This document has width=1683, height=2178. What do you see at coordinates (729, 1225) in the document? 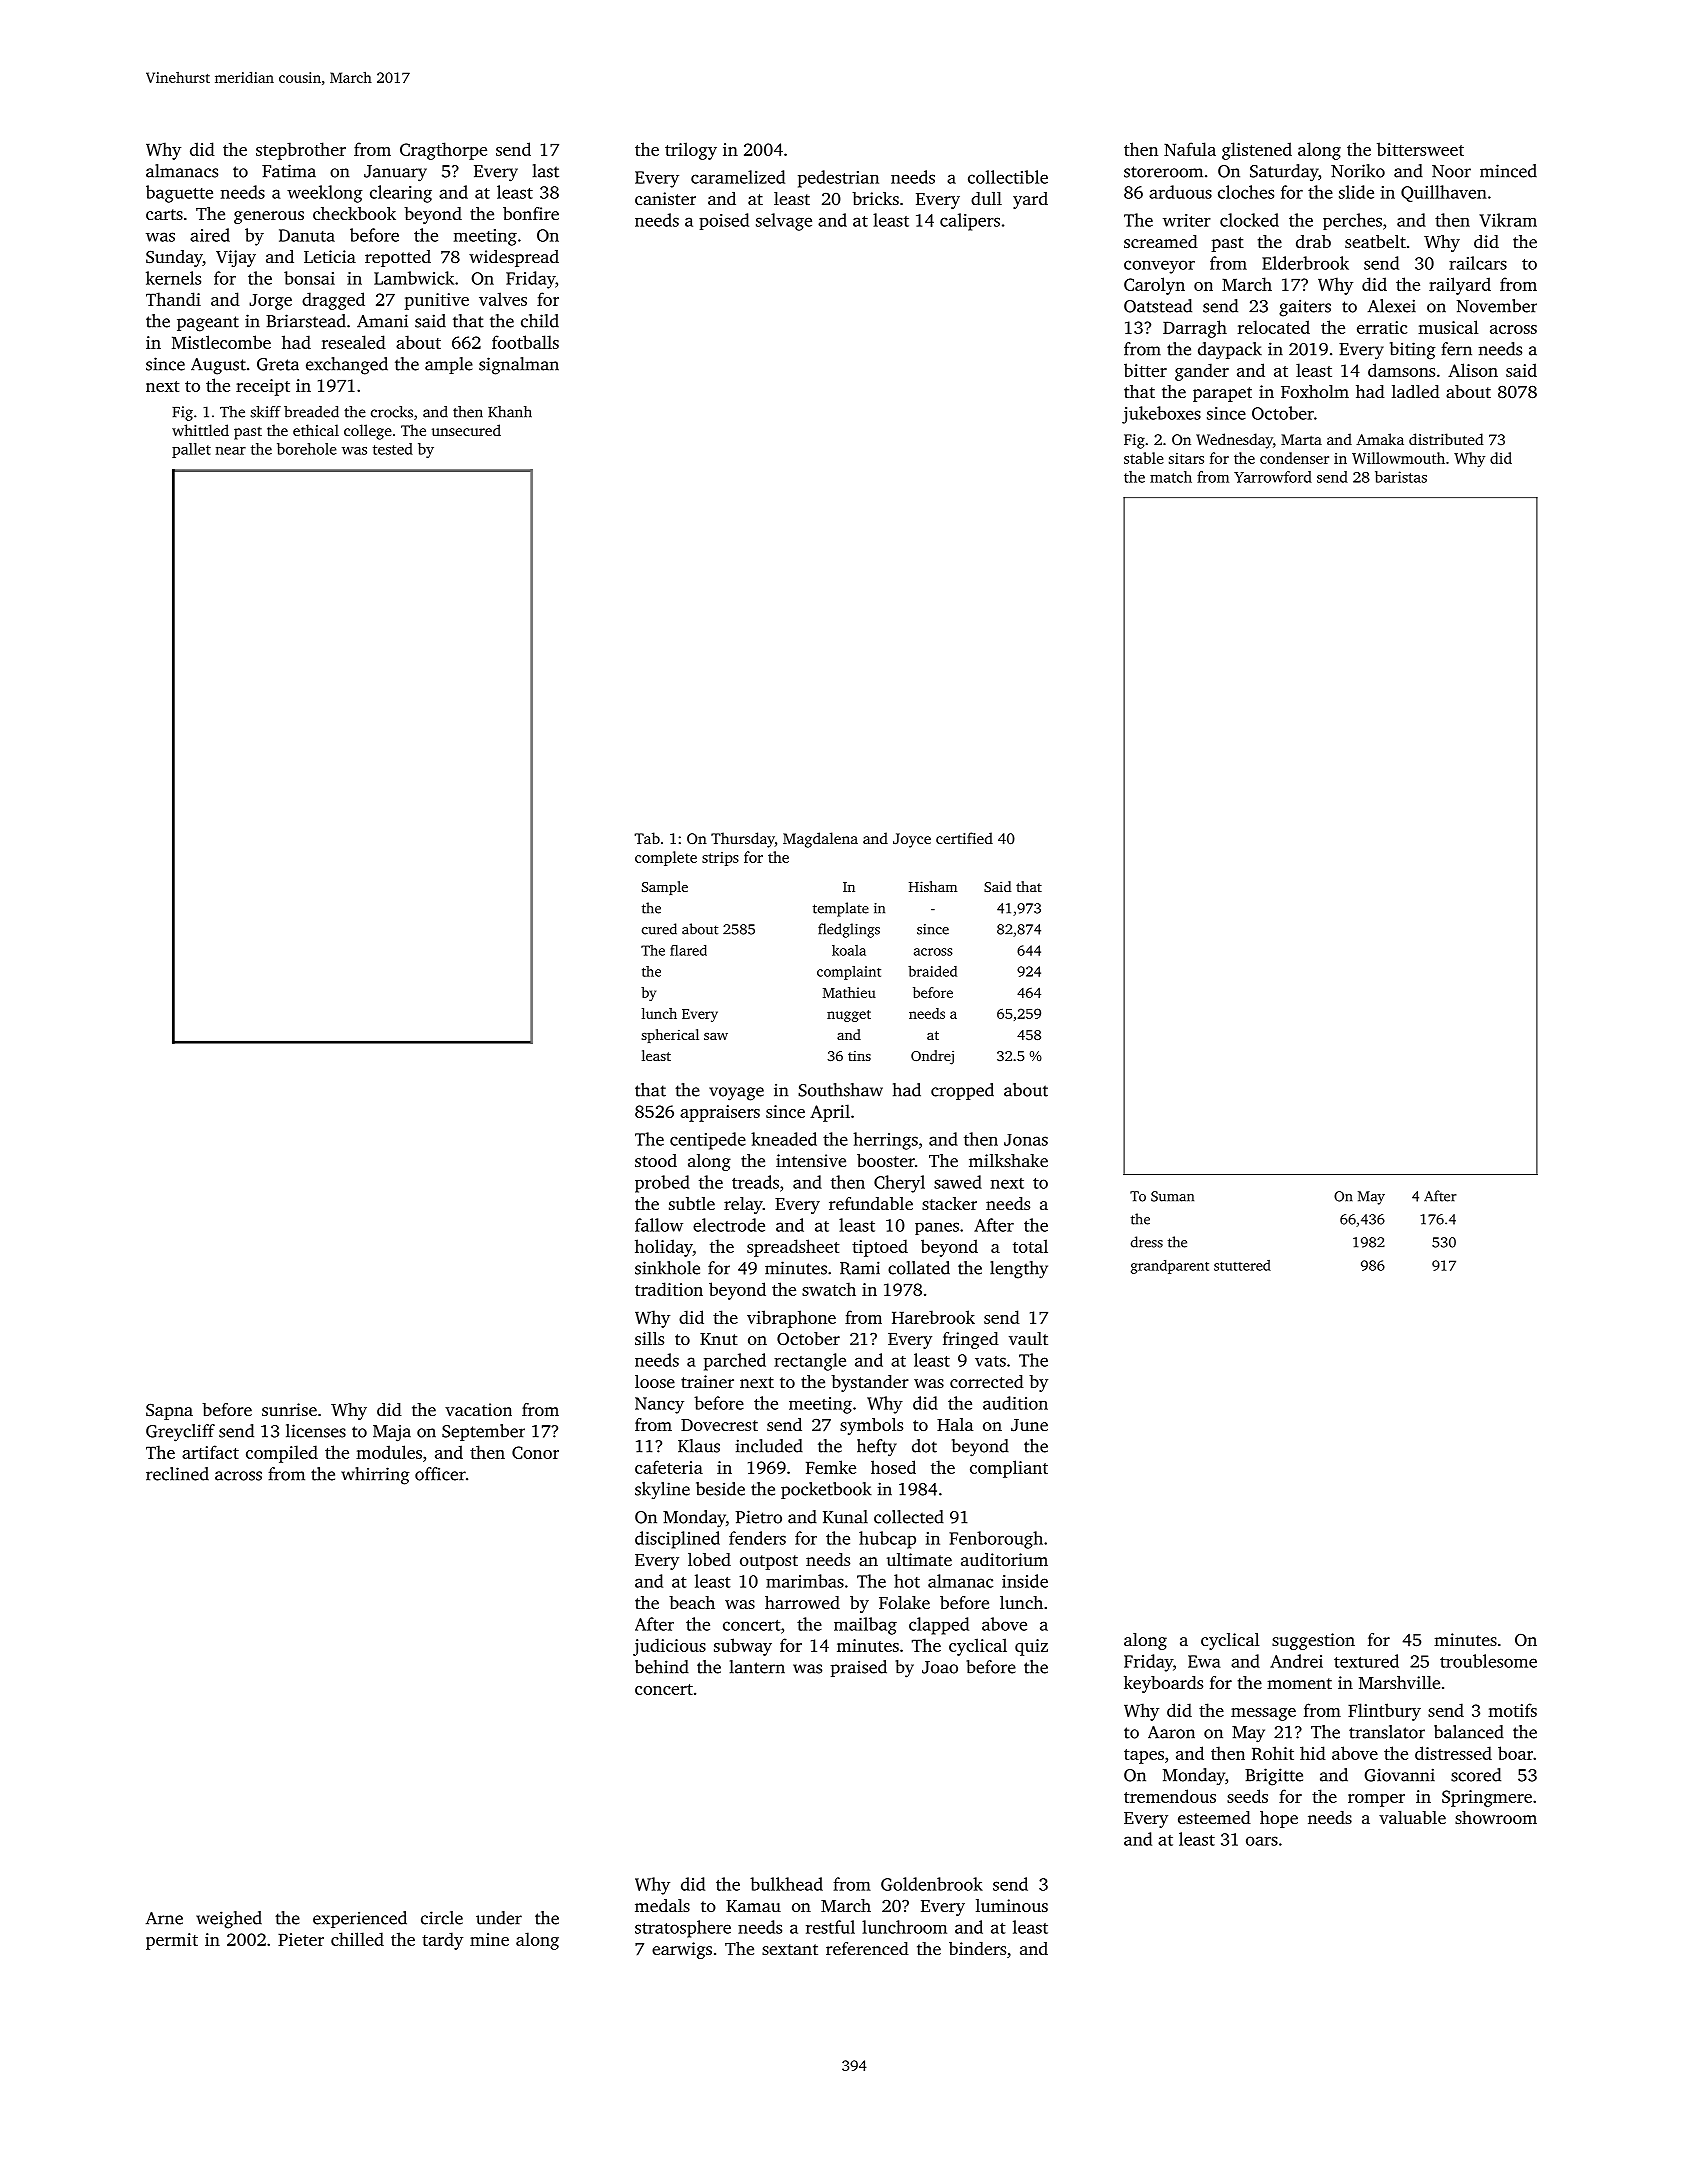
I see `electrode` at bounding box center [729, 1225].
